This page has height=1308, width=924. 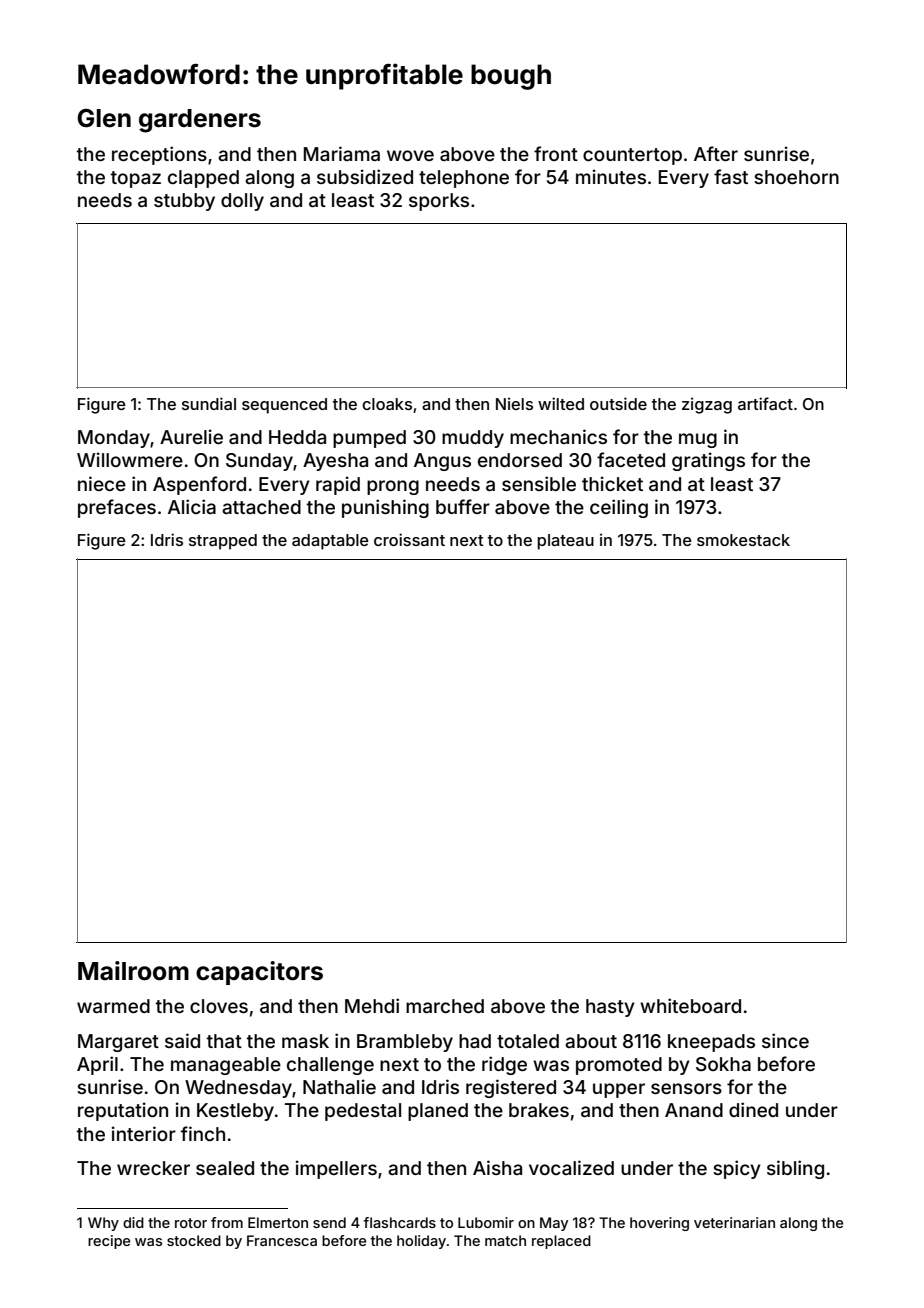 I want to click on croissant, so click(x=409, y=539).
